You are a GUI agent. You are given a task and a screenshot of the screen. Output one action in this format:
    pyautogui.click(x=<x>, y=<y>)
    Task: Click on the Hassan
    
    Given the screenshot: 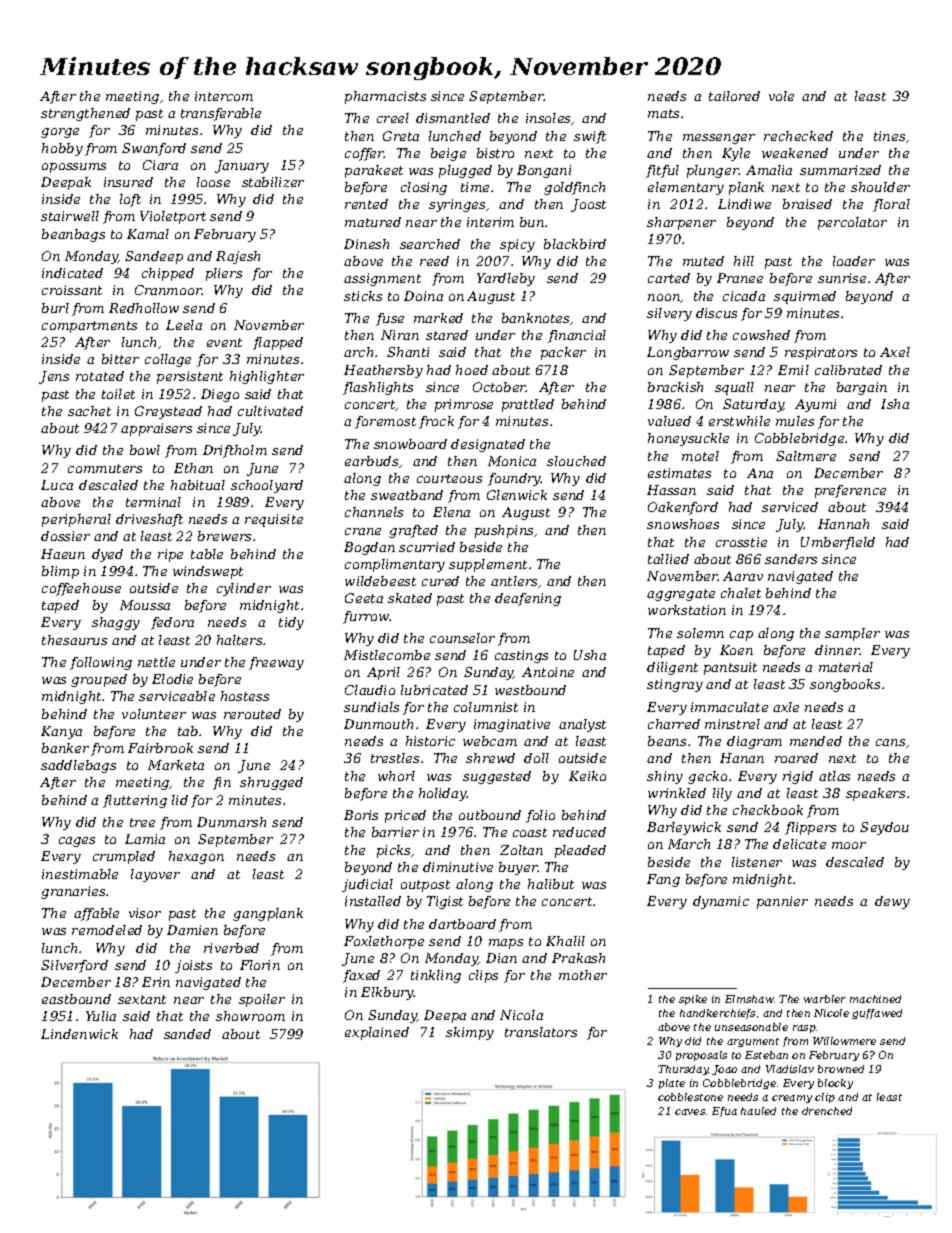 What is the action you would take?
    pyautogui.click(x=671, y=490)
